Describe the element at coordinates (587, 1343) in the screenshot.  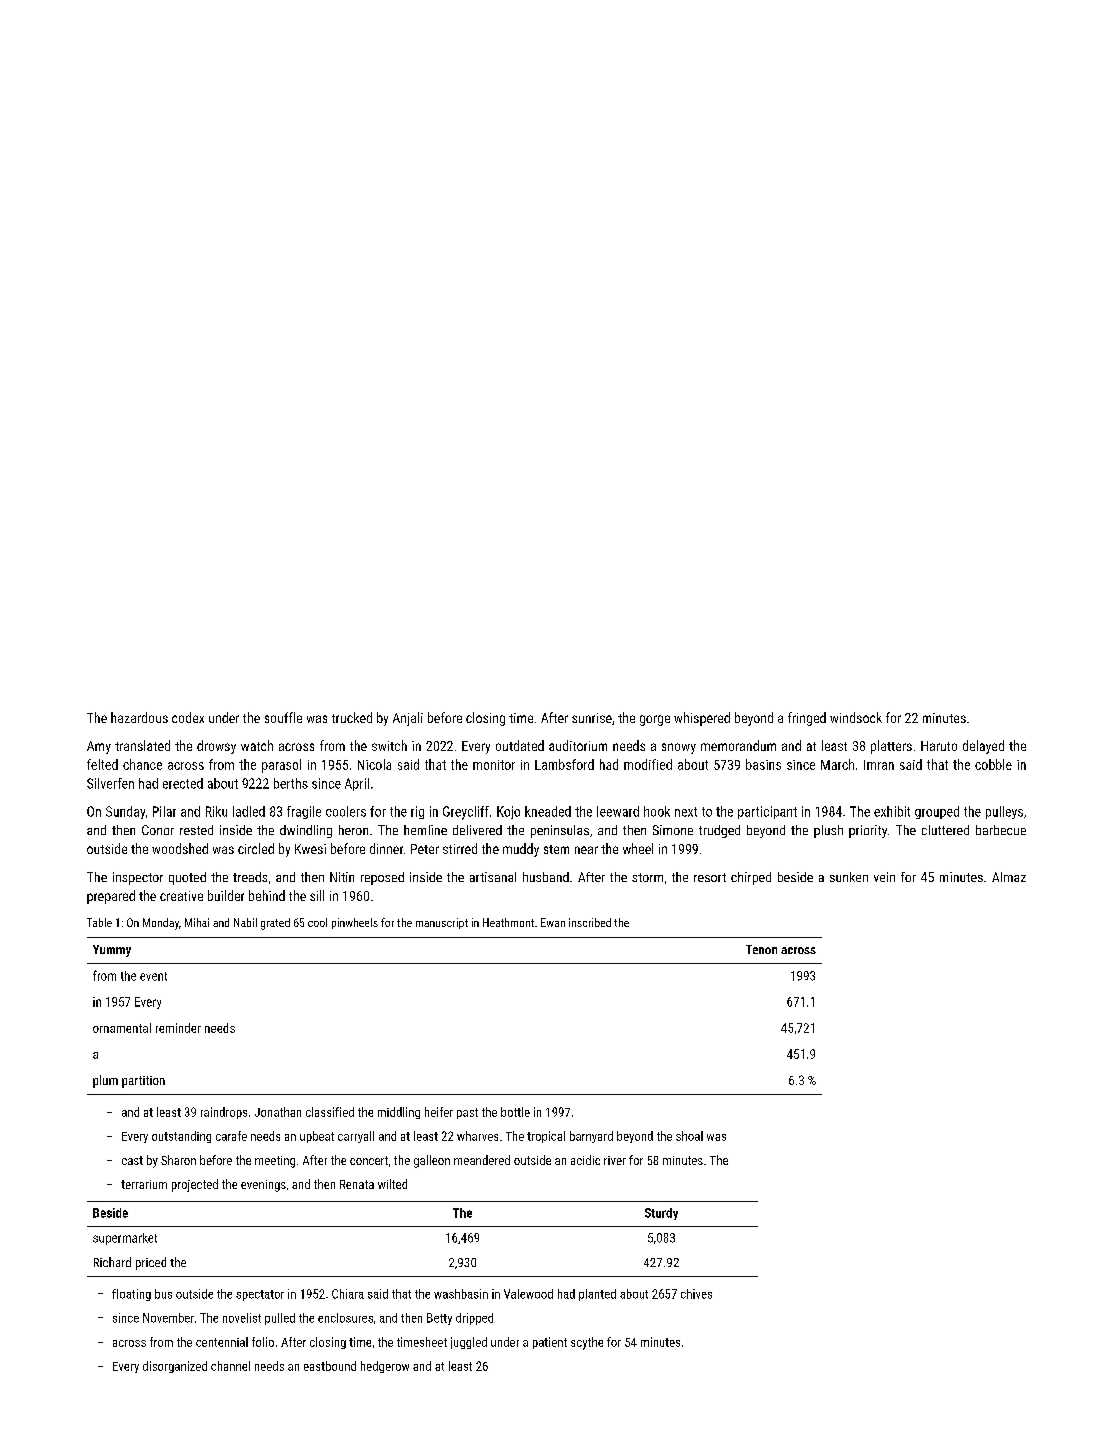
I see `scythe` at that location.
